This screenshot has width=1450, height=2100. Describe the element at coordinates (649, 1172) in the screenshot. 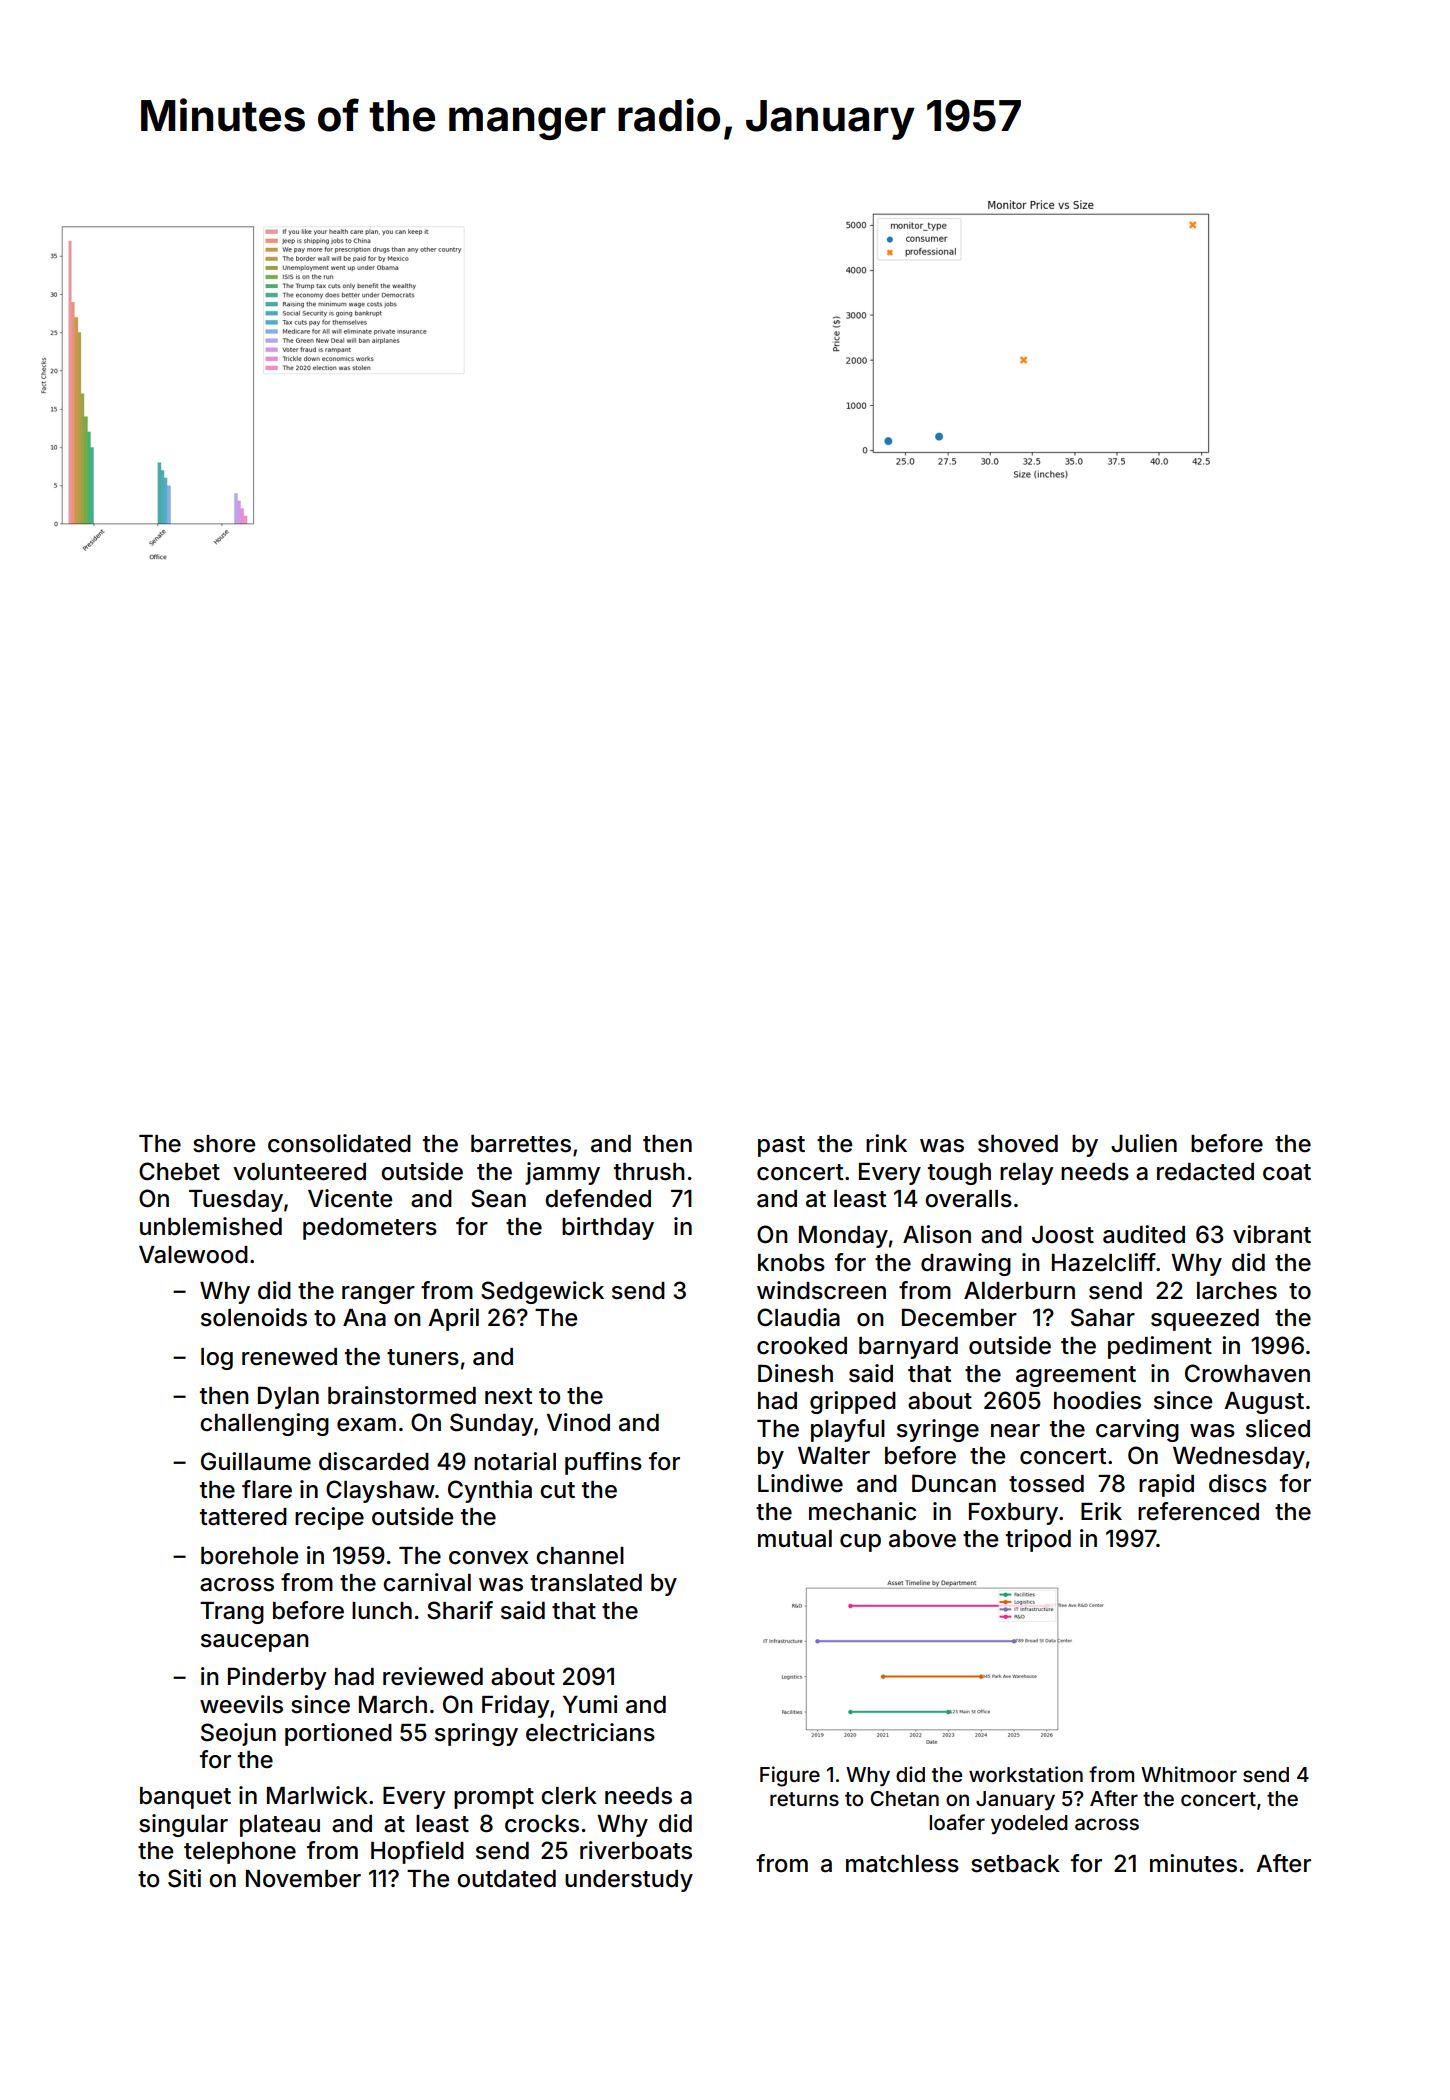

I see `thrush` at that location.
